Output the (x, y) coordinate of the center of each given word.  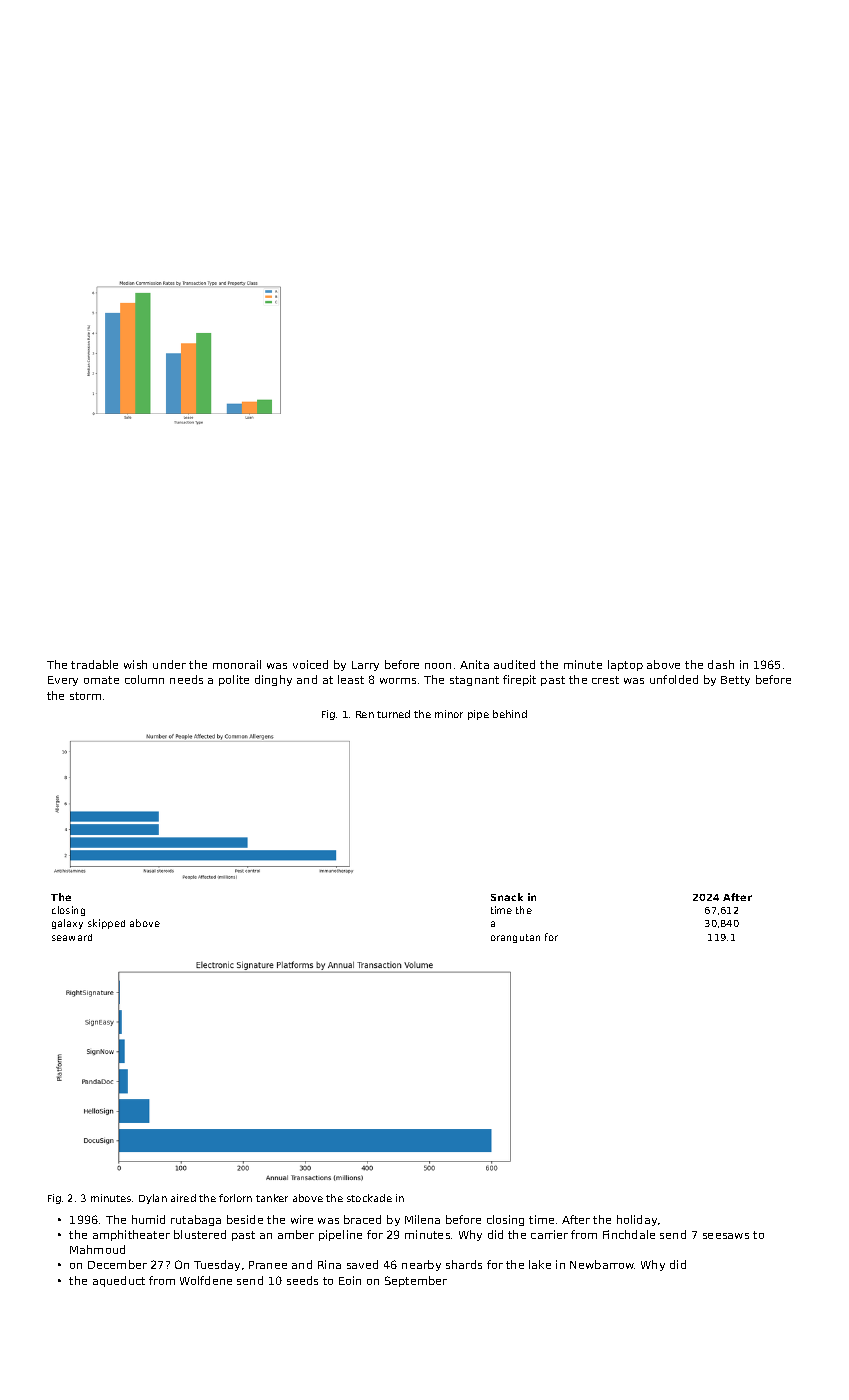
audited (514, 664)
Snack (507, 897)
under (169, 664)
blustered (200, 1234)
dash (721, 664)
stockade (369, 1198)
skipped (106, 924)
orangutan (515, 938)
